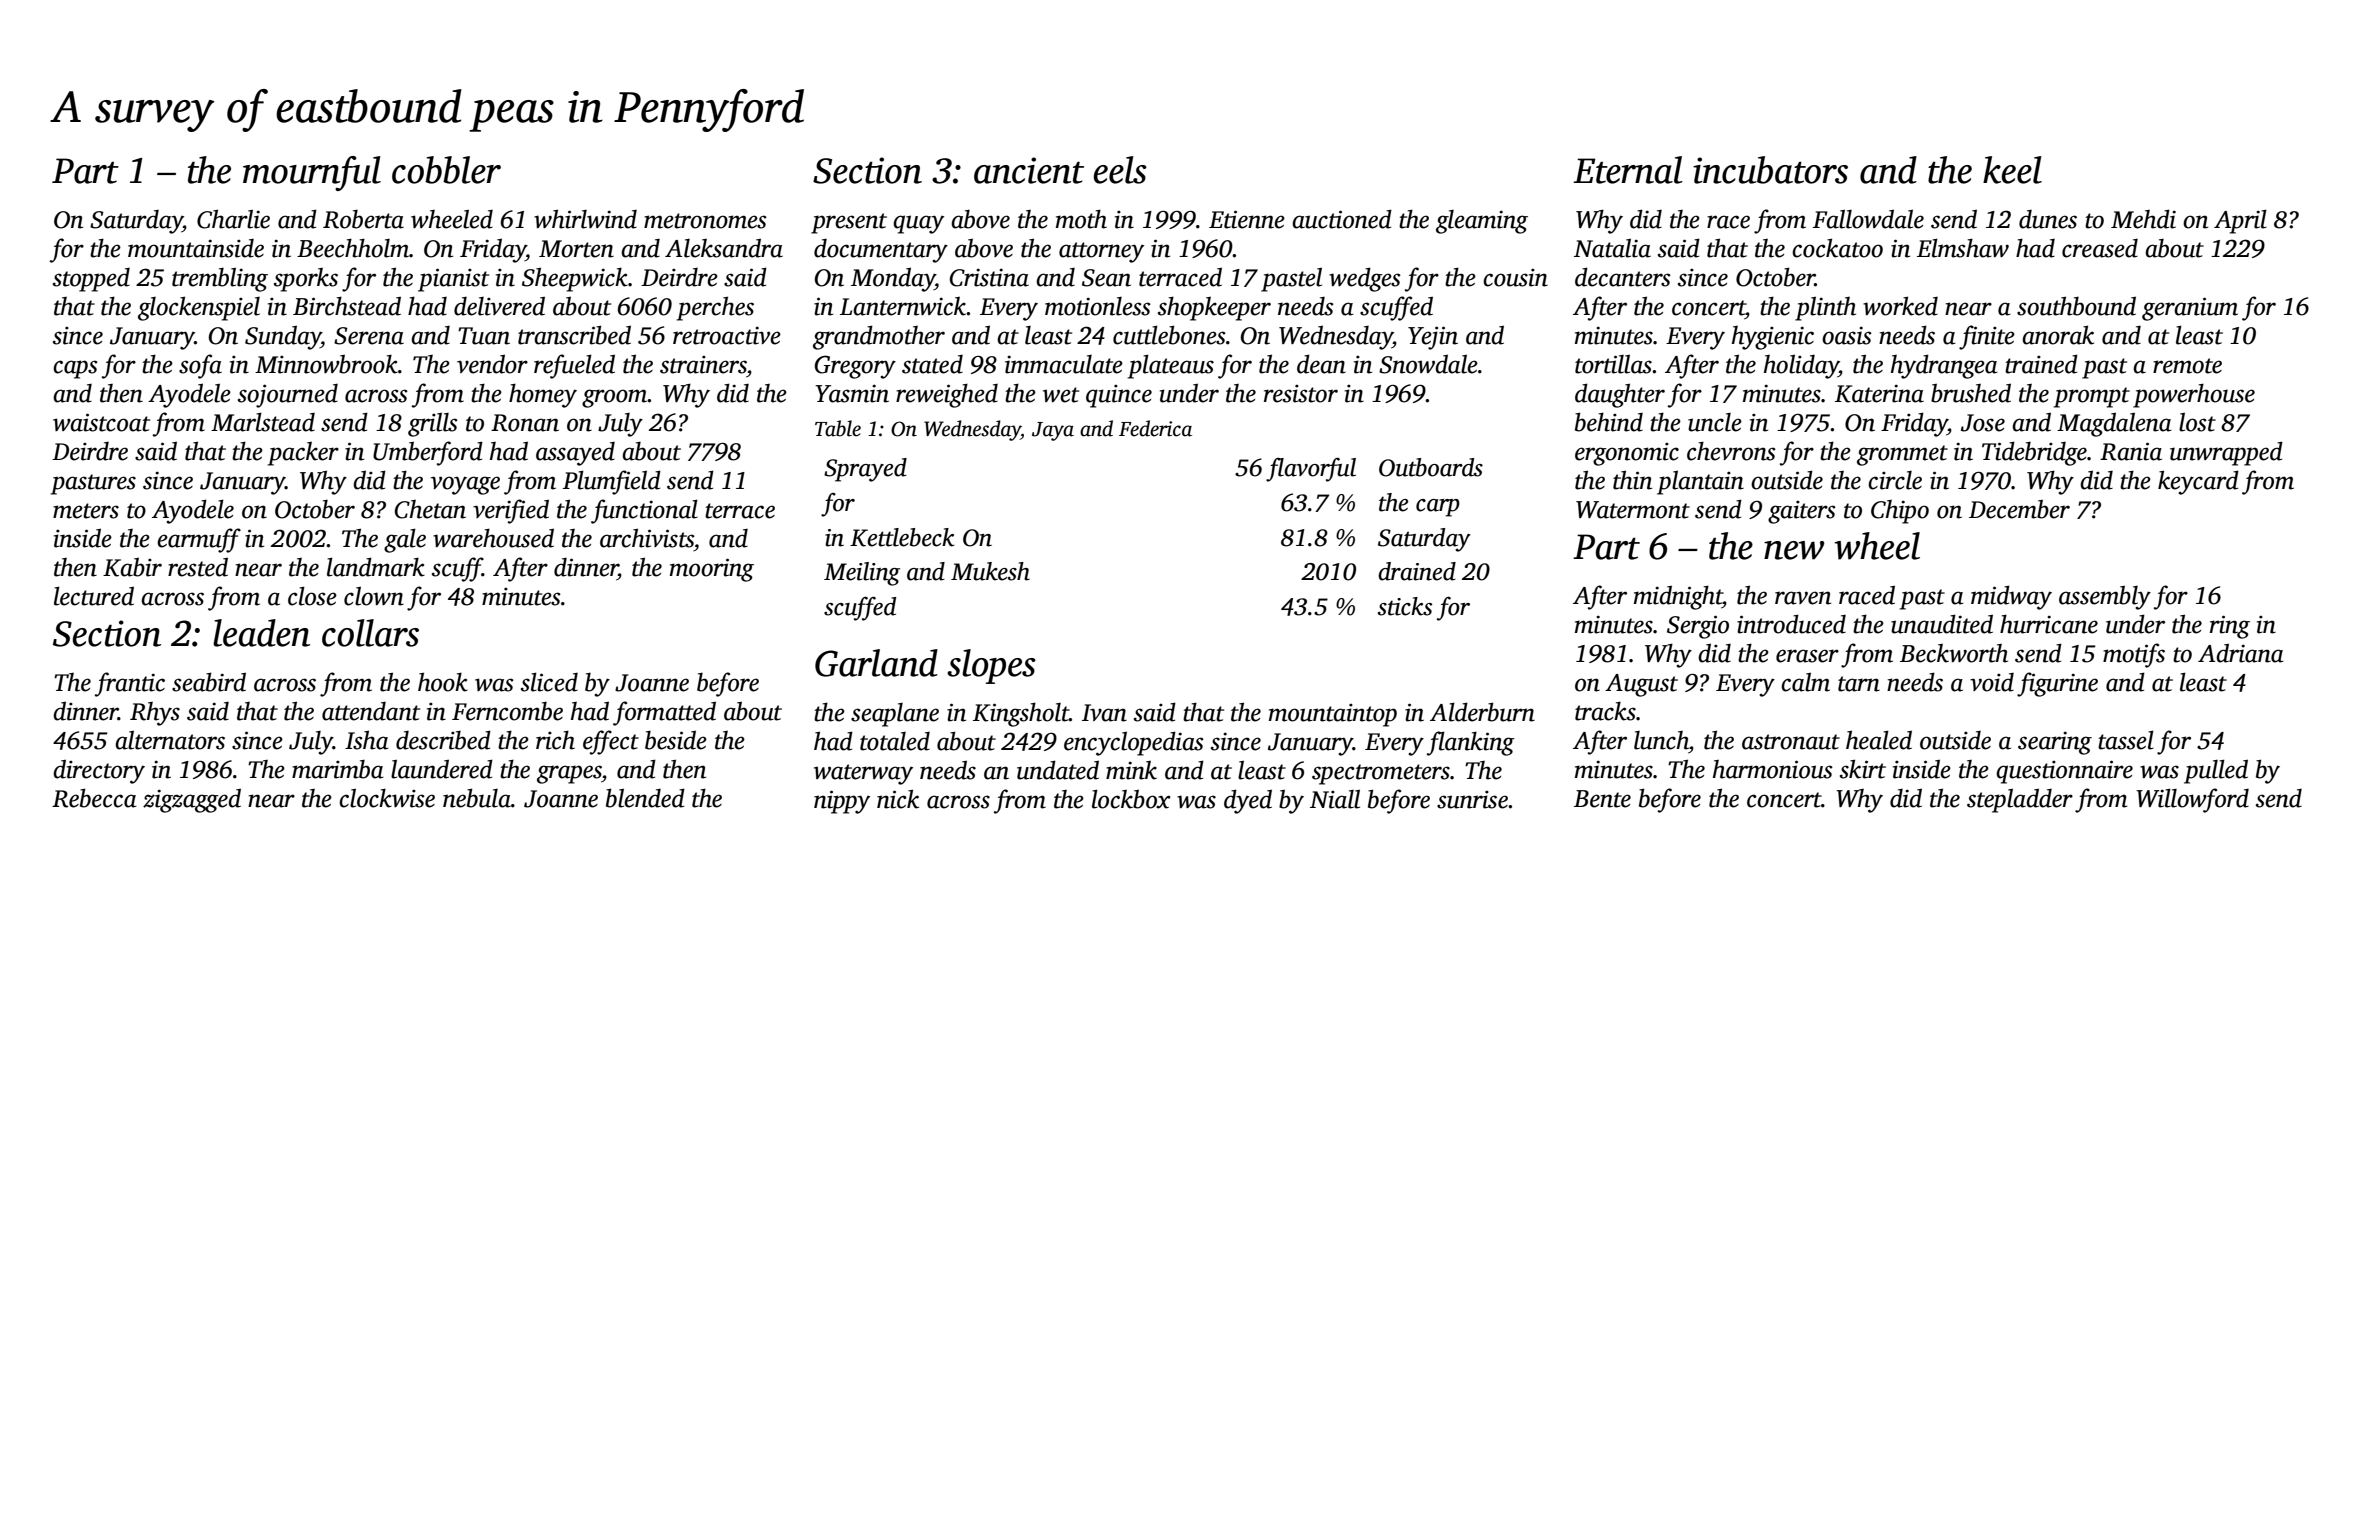 The height and width of the document is (1529, 2363). What do you see at coordinates (2076, 306) in the document?
I see `southbound` at bounding box center [2076, 306].
